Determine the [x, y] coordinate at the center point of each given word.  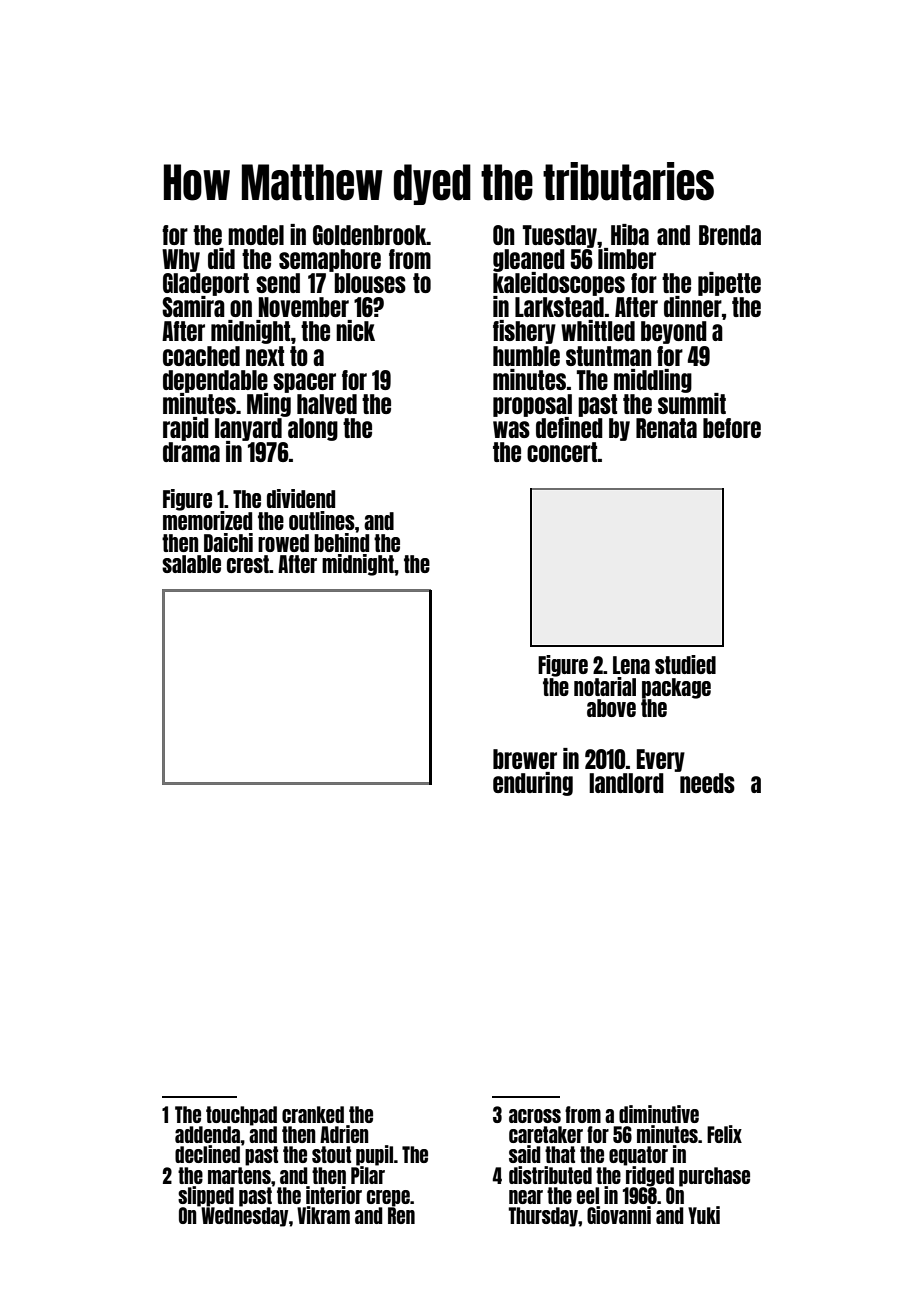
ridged [650, 1176]
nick [355, 330]
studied [685, 664]
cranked [313, 1114]
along [313, 429]
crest [248, 564]
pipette [729, 284]
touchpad [241, 1116]
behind [341, 542]
